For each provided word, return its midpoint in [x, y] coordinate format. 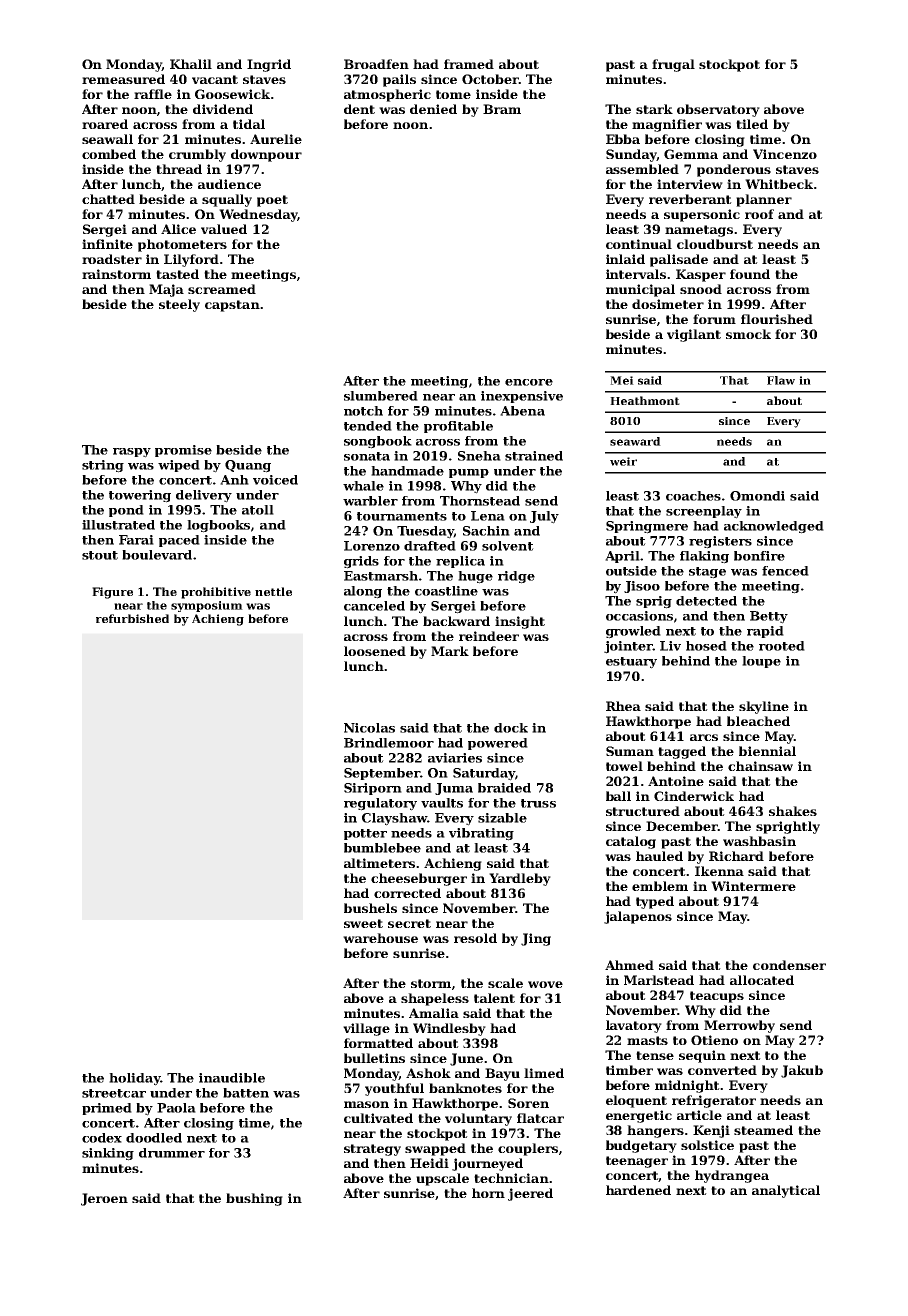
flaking [704, 557]
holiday [135, 1079]
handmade [407, 471]
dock [511, 728]
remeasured [123, 79]
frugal [673, 65]
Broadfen [376, 64]
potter [365, 834]
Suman [630, 751]
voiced [275, 480]
